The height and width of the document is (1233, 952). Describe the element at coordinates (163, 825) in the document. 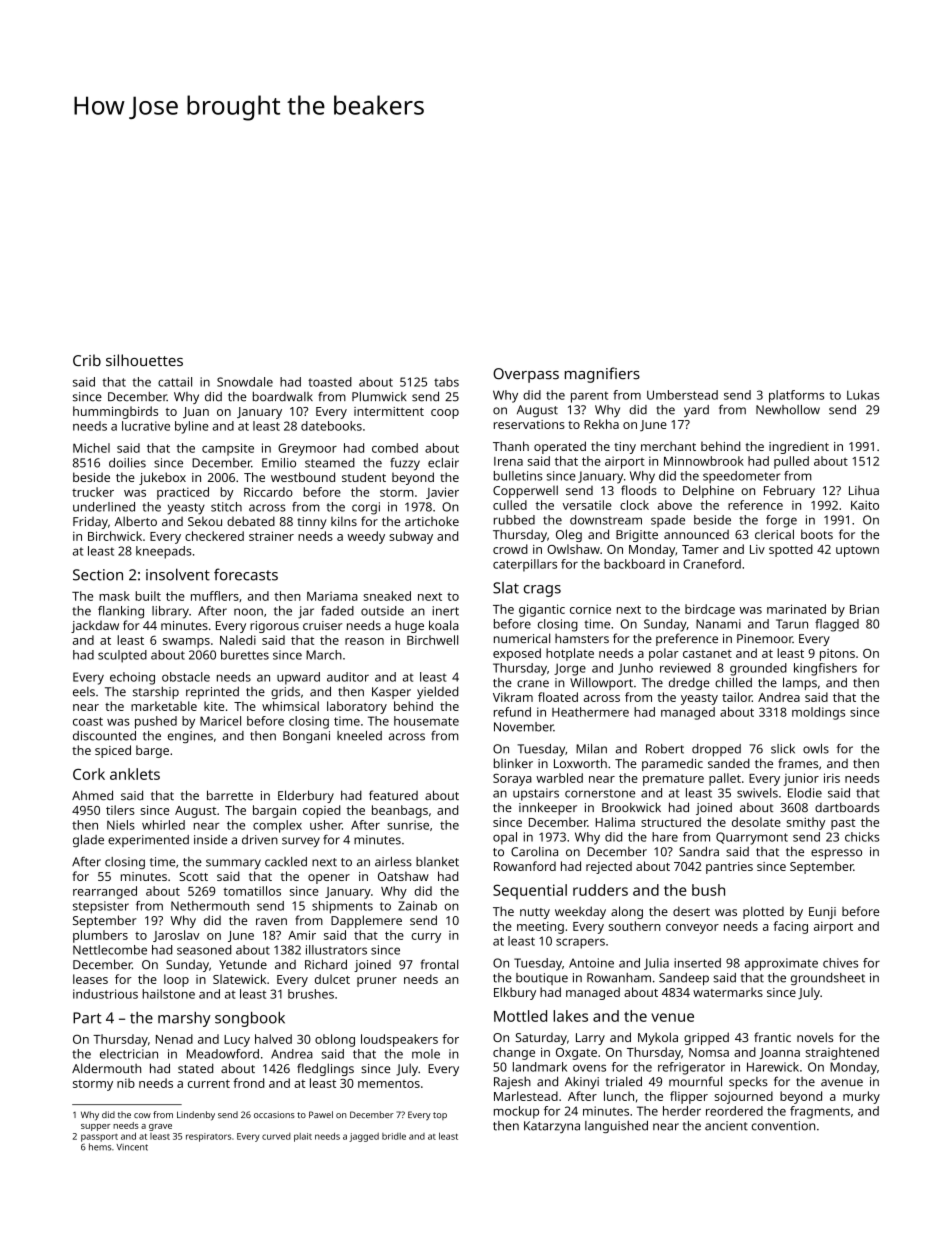

I see `whirled` at that location.
